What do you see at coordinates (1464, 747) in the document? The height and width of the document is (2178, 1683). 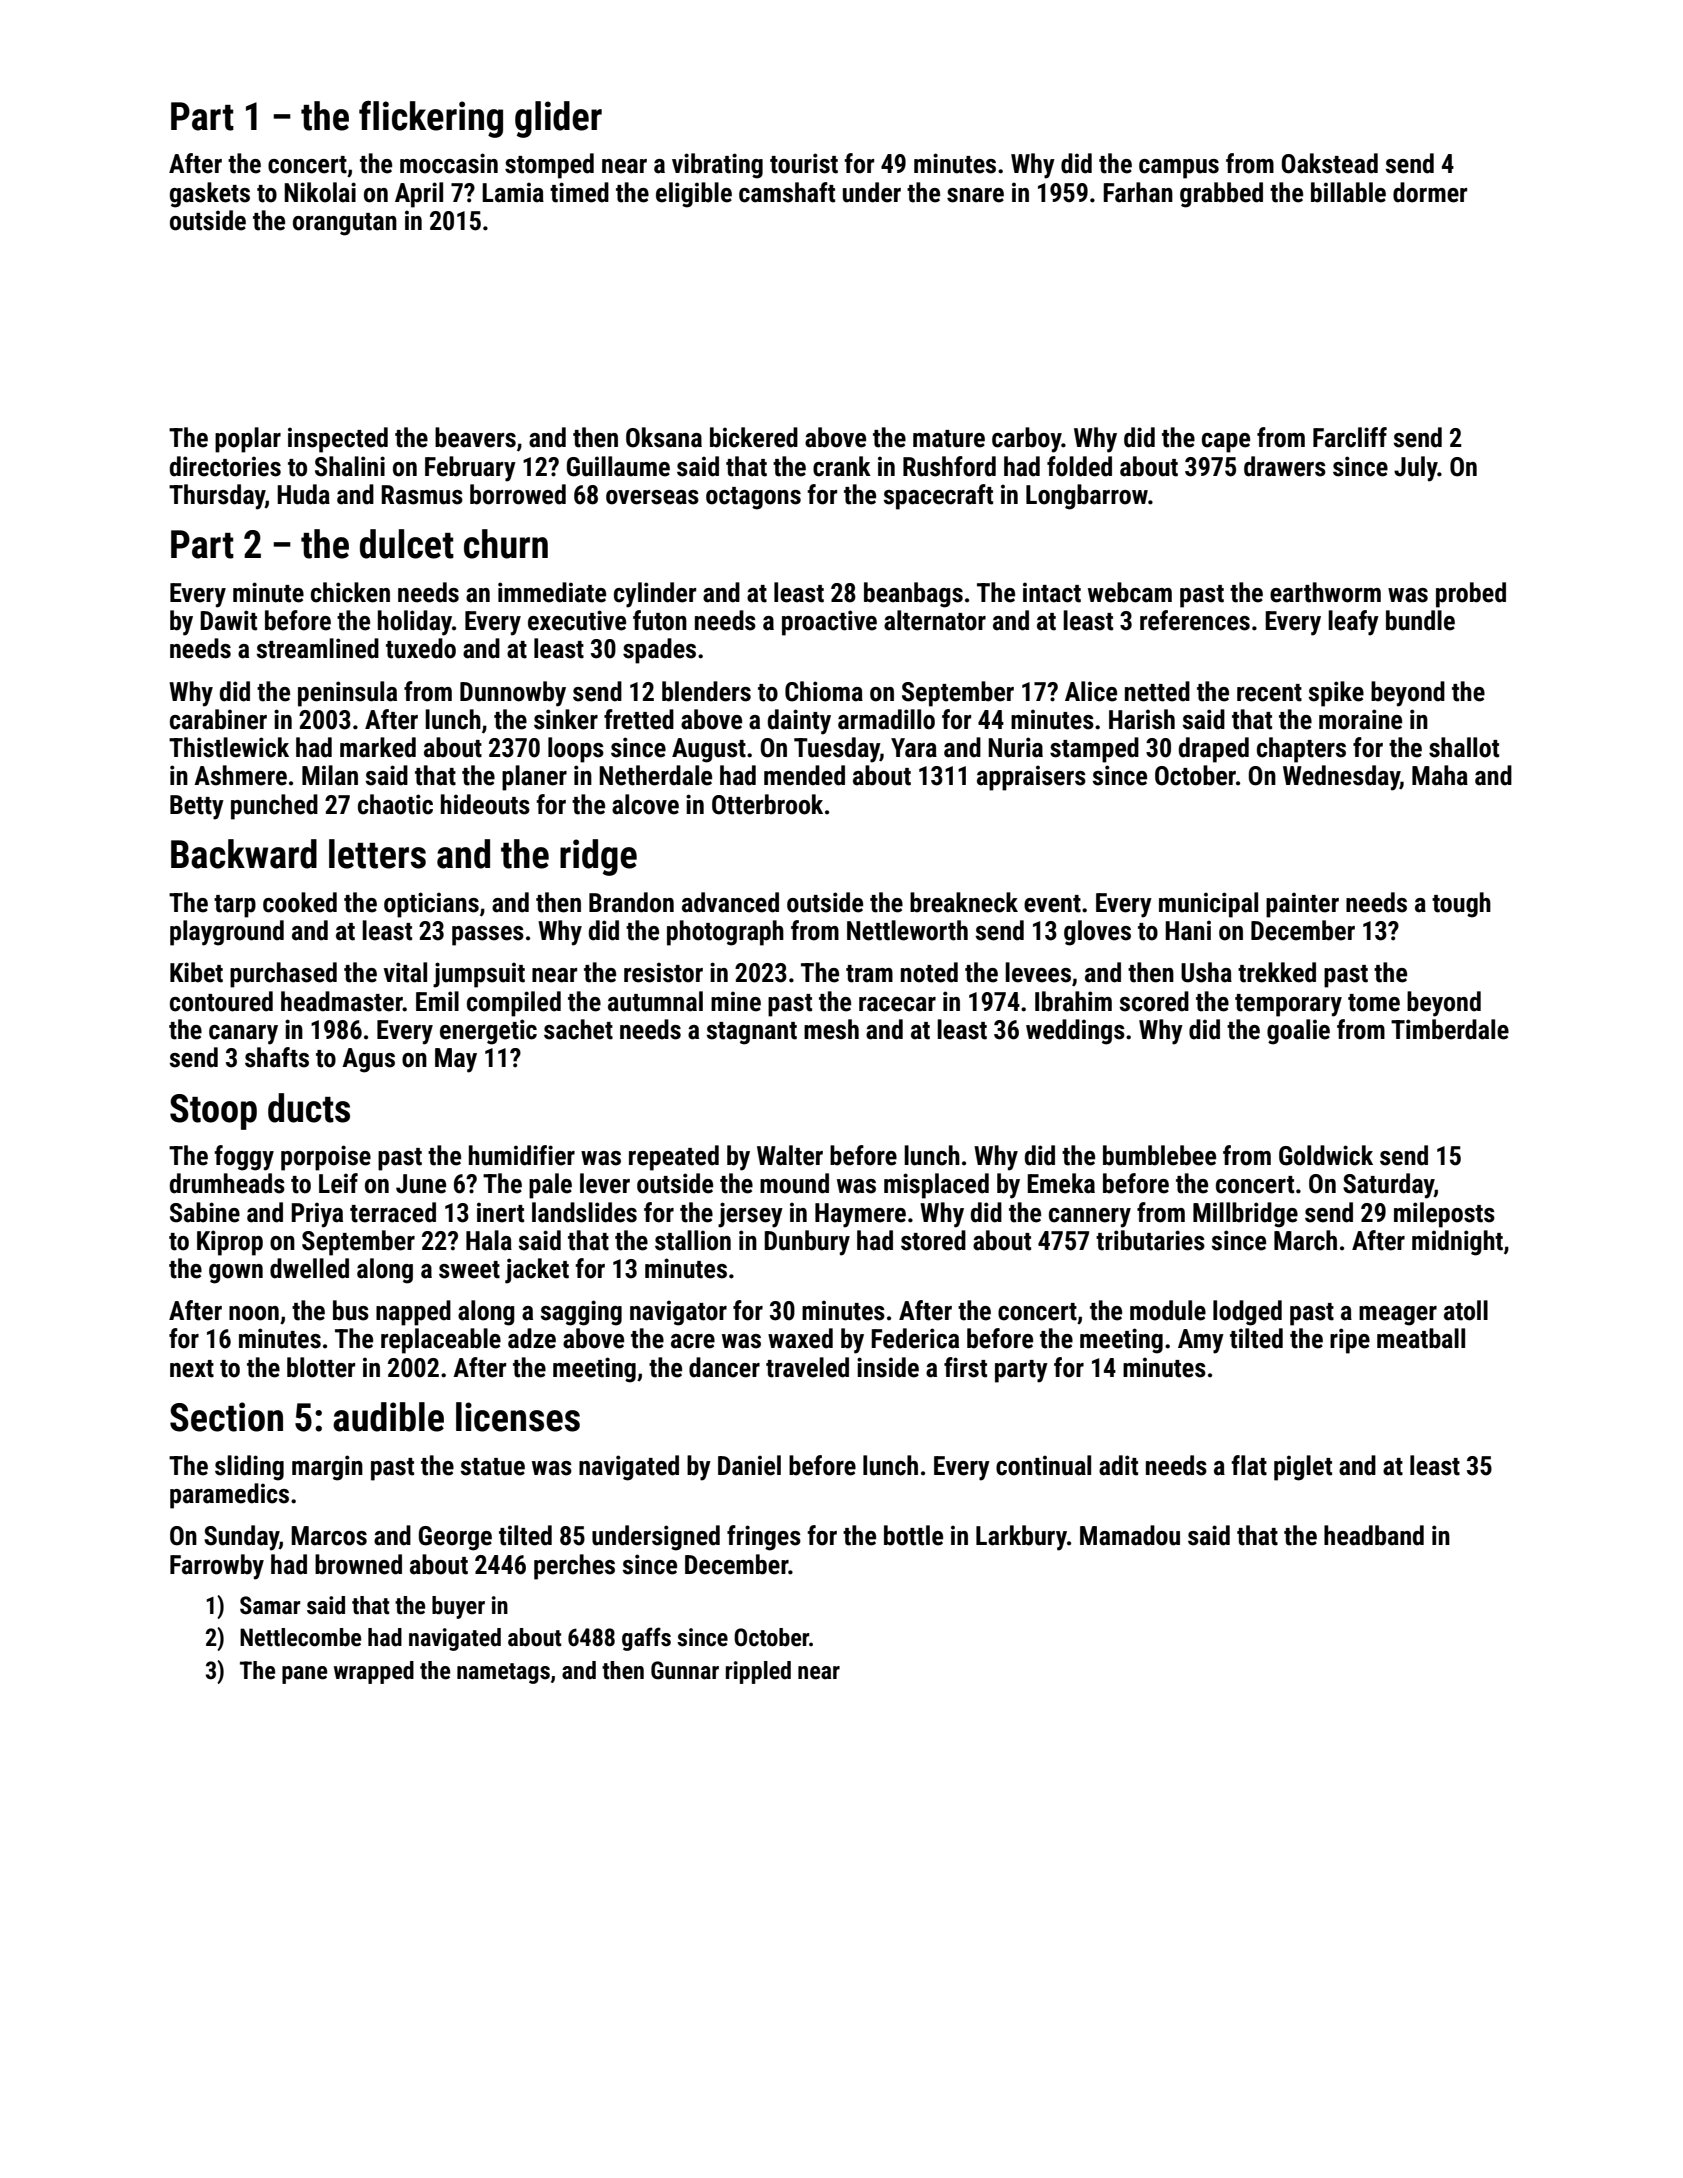 I see `shallot` at bounding box center [1464, 747].
